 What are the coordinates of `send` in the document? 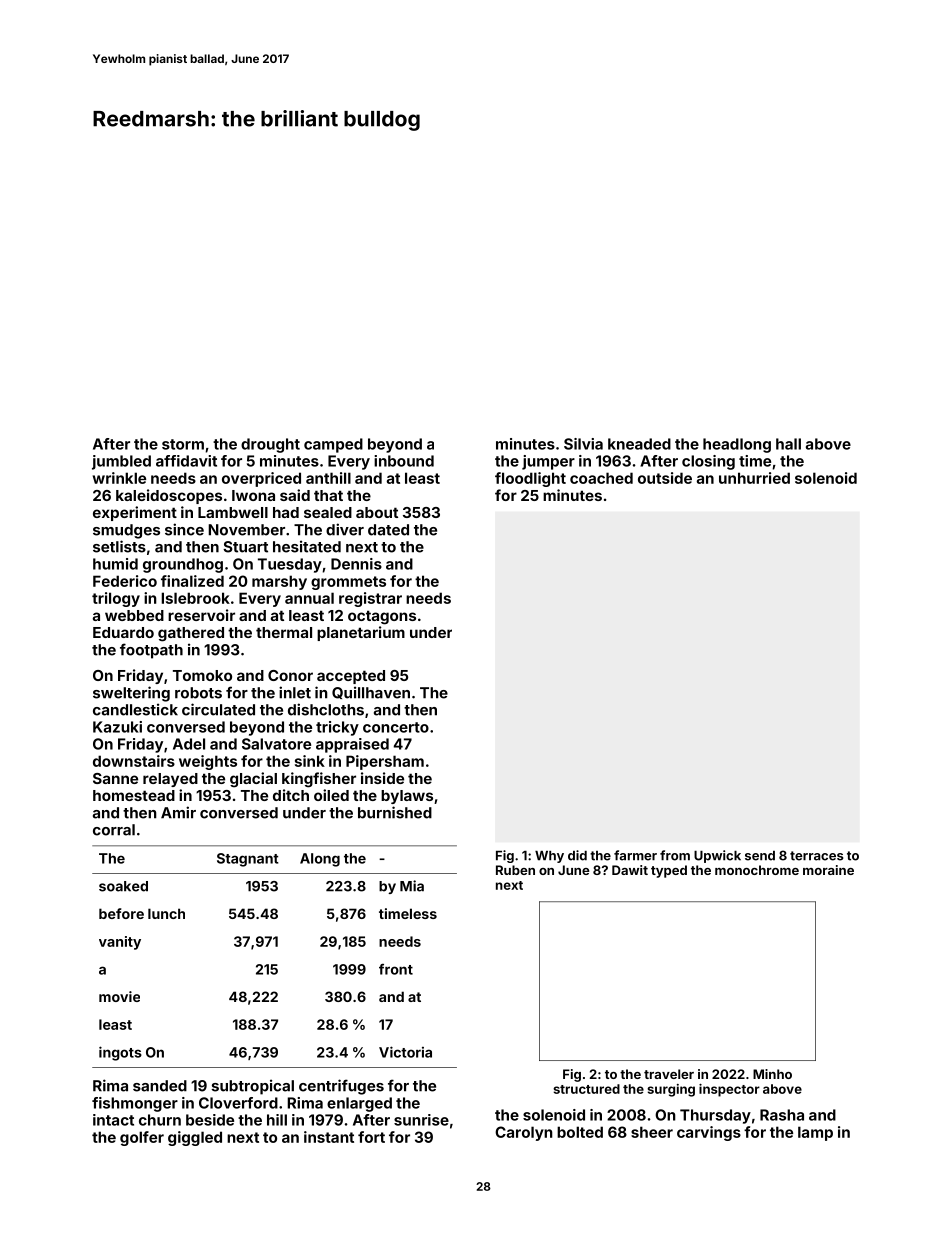 It's located at (760, 856).
